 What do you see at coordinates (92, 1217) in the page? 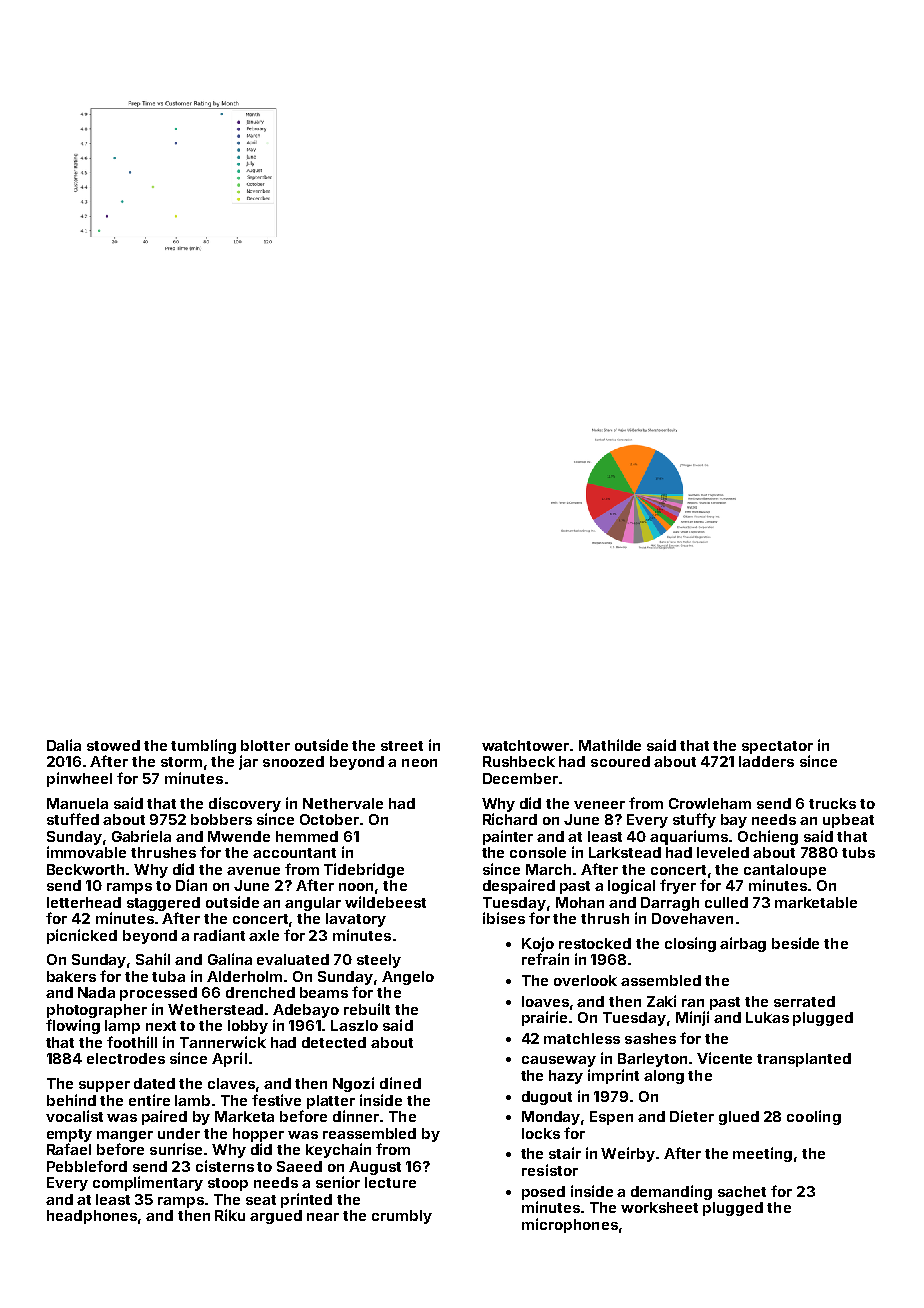
I see `headphones` at bounding box center [92, 1217].
